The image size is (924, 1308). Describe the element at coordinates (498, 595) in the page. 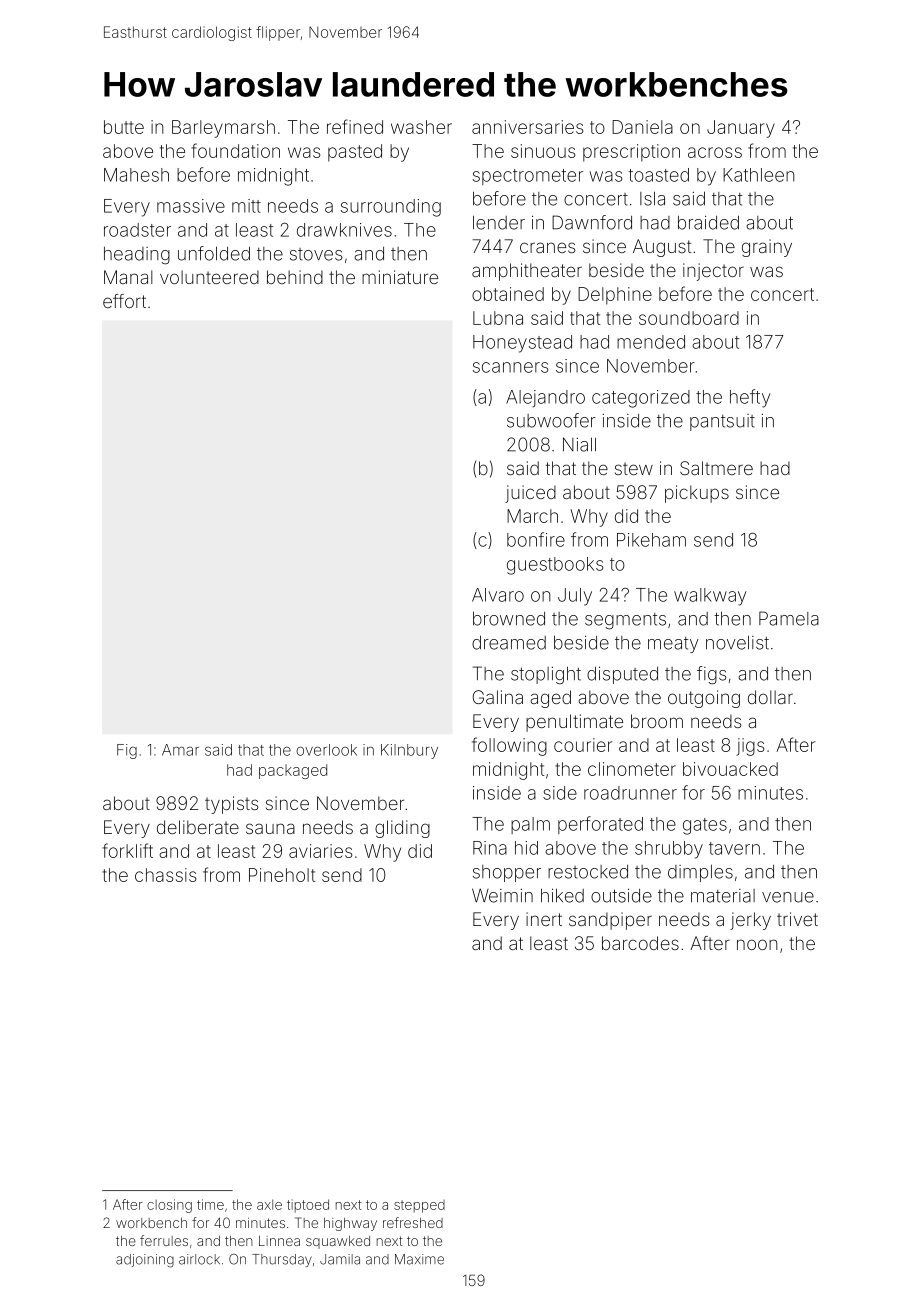

I see `Alvaro` at that location.
